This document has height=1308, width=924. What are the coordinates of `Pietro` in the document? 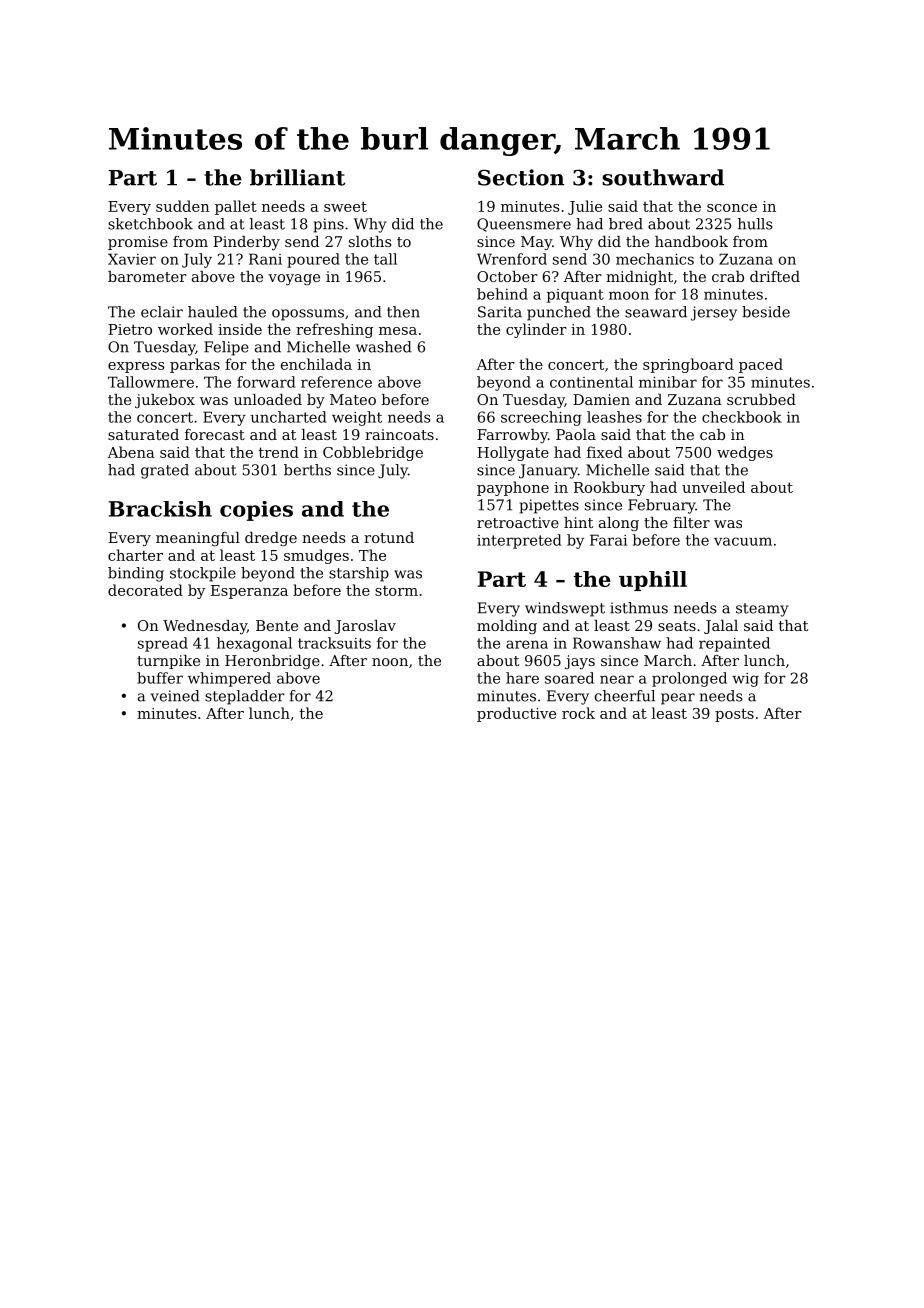 It's located at (130, 329).
